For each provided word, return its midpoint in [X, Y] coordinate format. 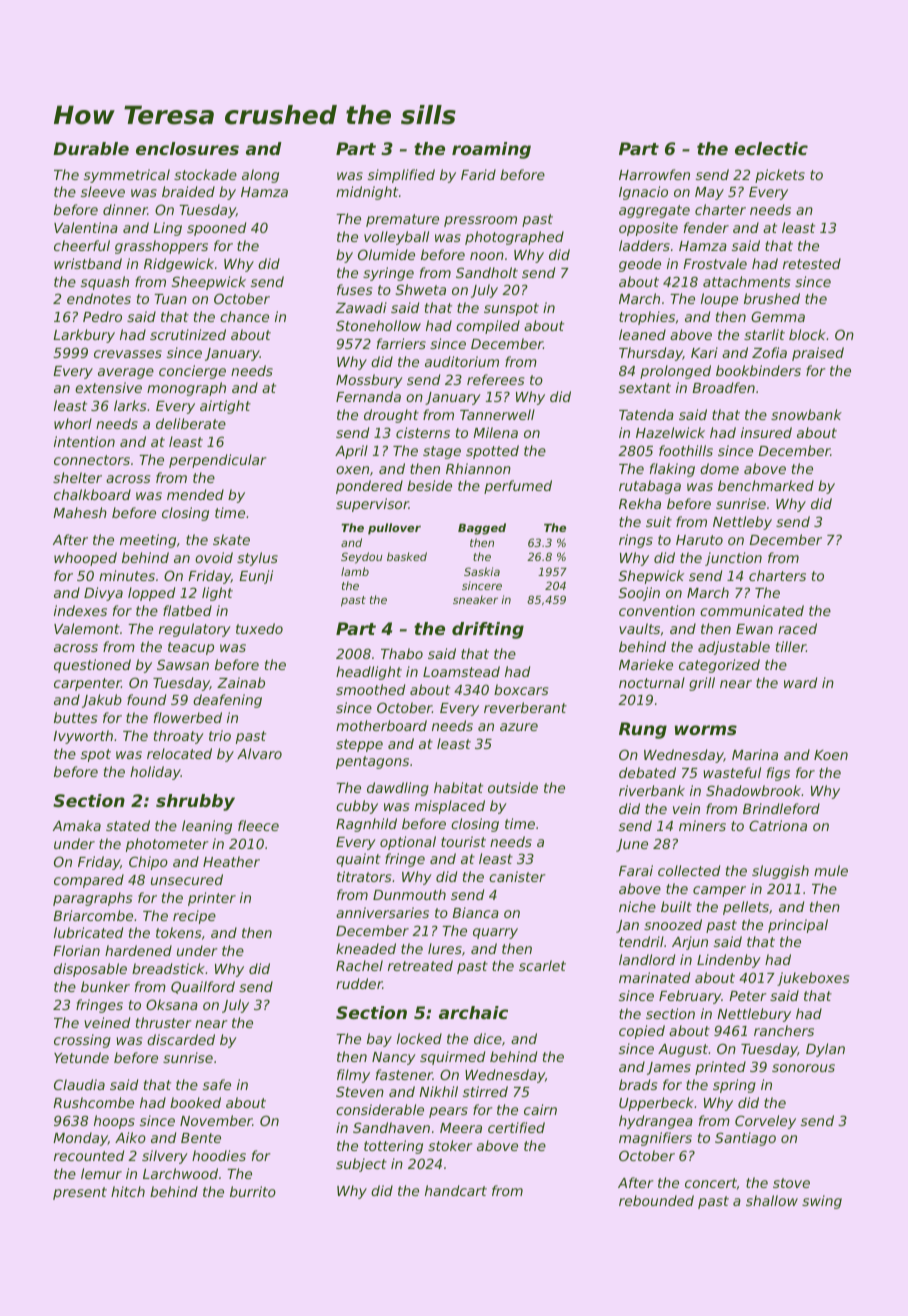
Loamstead [461, 671]
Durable [91, 148]
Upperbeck [656, 1104]
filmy [353, 1076]
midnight [367, 193]
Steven [360, 1091]
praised [818, 354]
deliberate [191, 423]
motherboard [381, 725]
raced [797, 628]
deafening [227, 701]
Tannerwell [497, 414]
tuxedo [259, 628]
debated [647, 772]
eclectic [771, 148]
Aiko [130, 1137]
